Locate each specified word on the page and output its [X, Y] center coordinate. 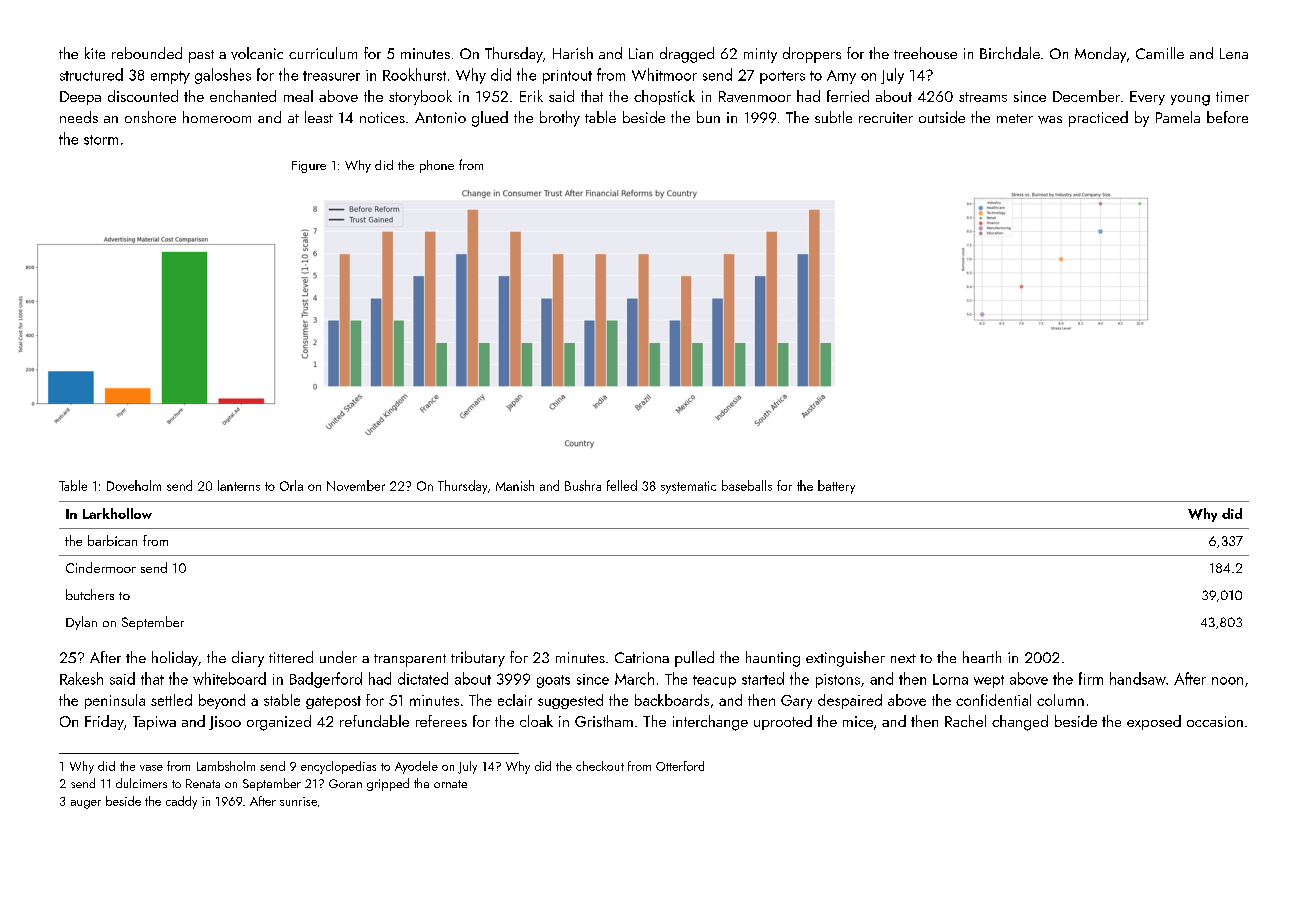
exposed [1154, 722]
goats [553, 681]
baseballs [747, 485]
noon [1227, 681]
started [763, 678]
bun [708, 117]
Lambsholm [226, 766]
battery [836, 487]
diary [248, 659]
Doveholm [134, 485]
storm [101, 140]
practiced [1098, 119]
